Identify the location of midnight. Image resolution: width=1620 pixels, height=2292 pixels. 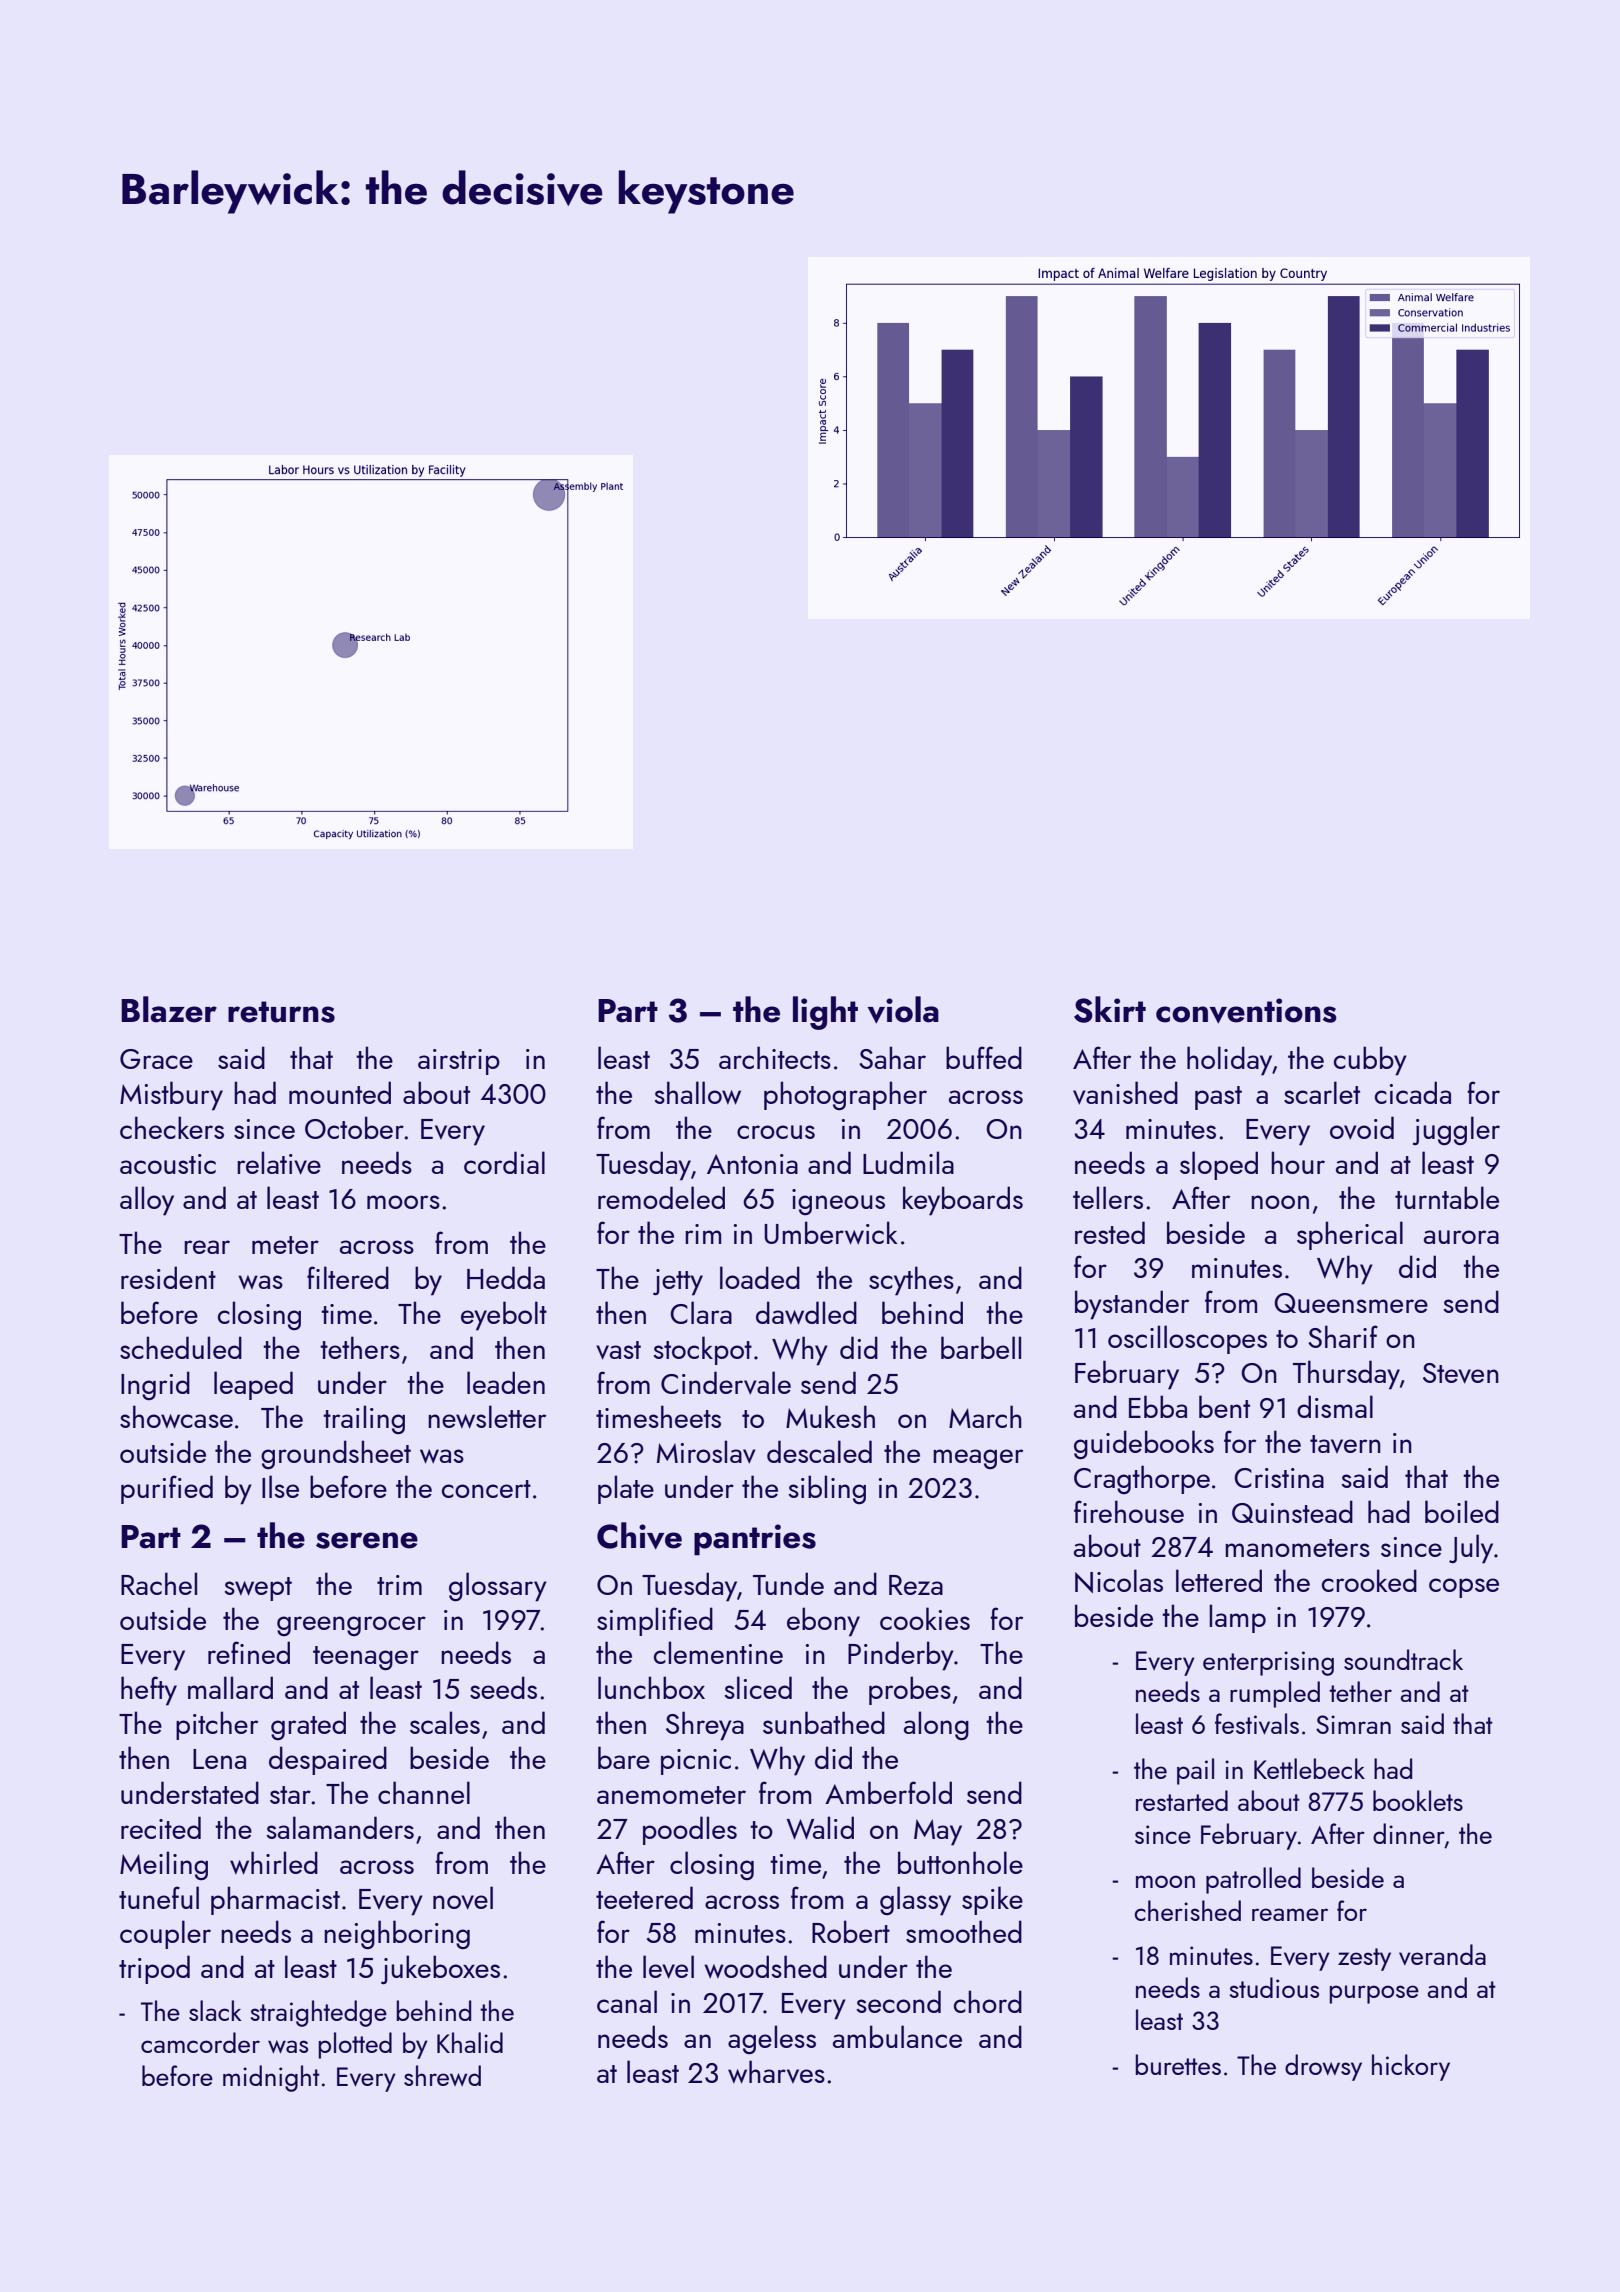
(271, 2078).
